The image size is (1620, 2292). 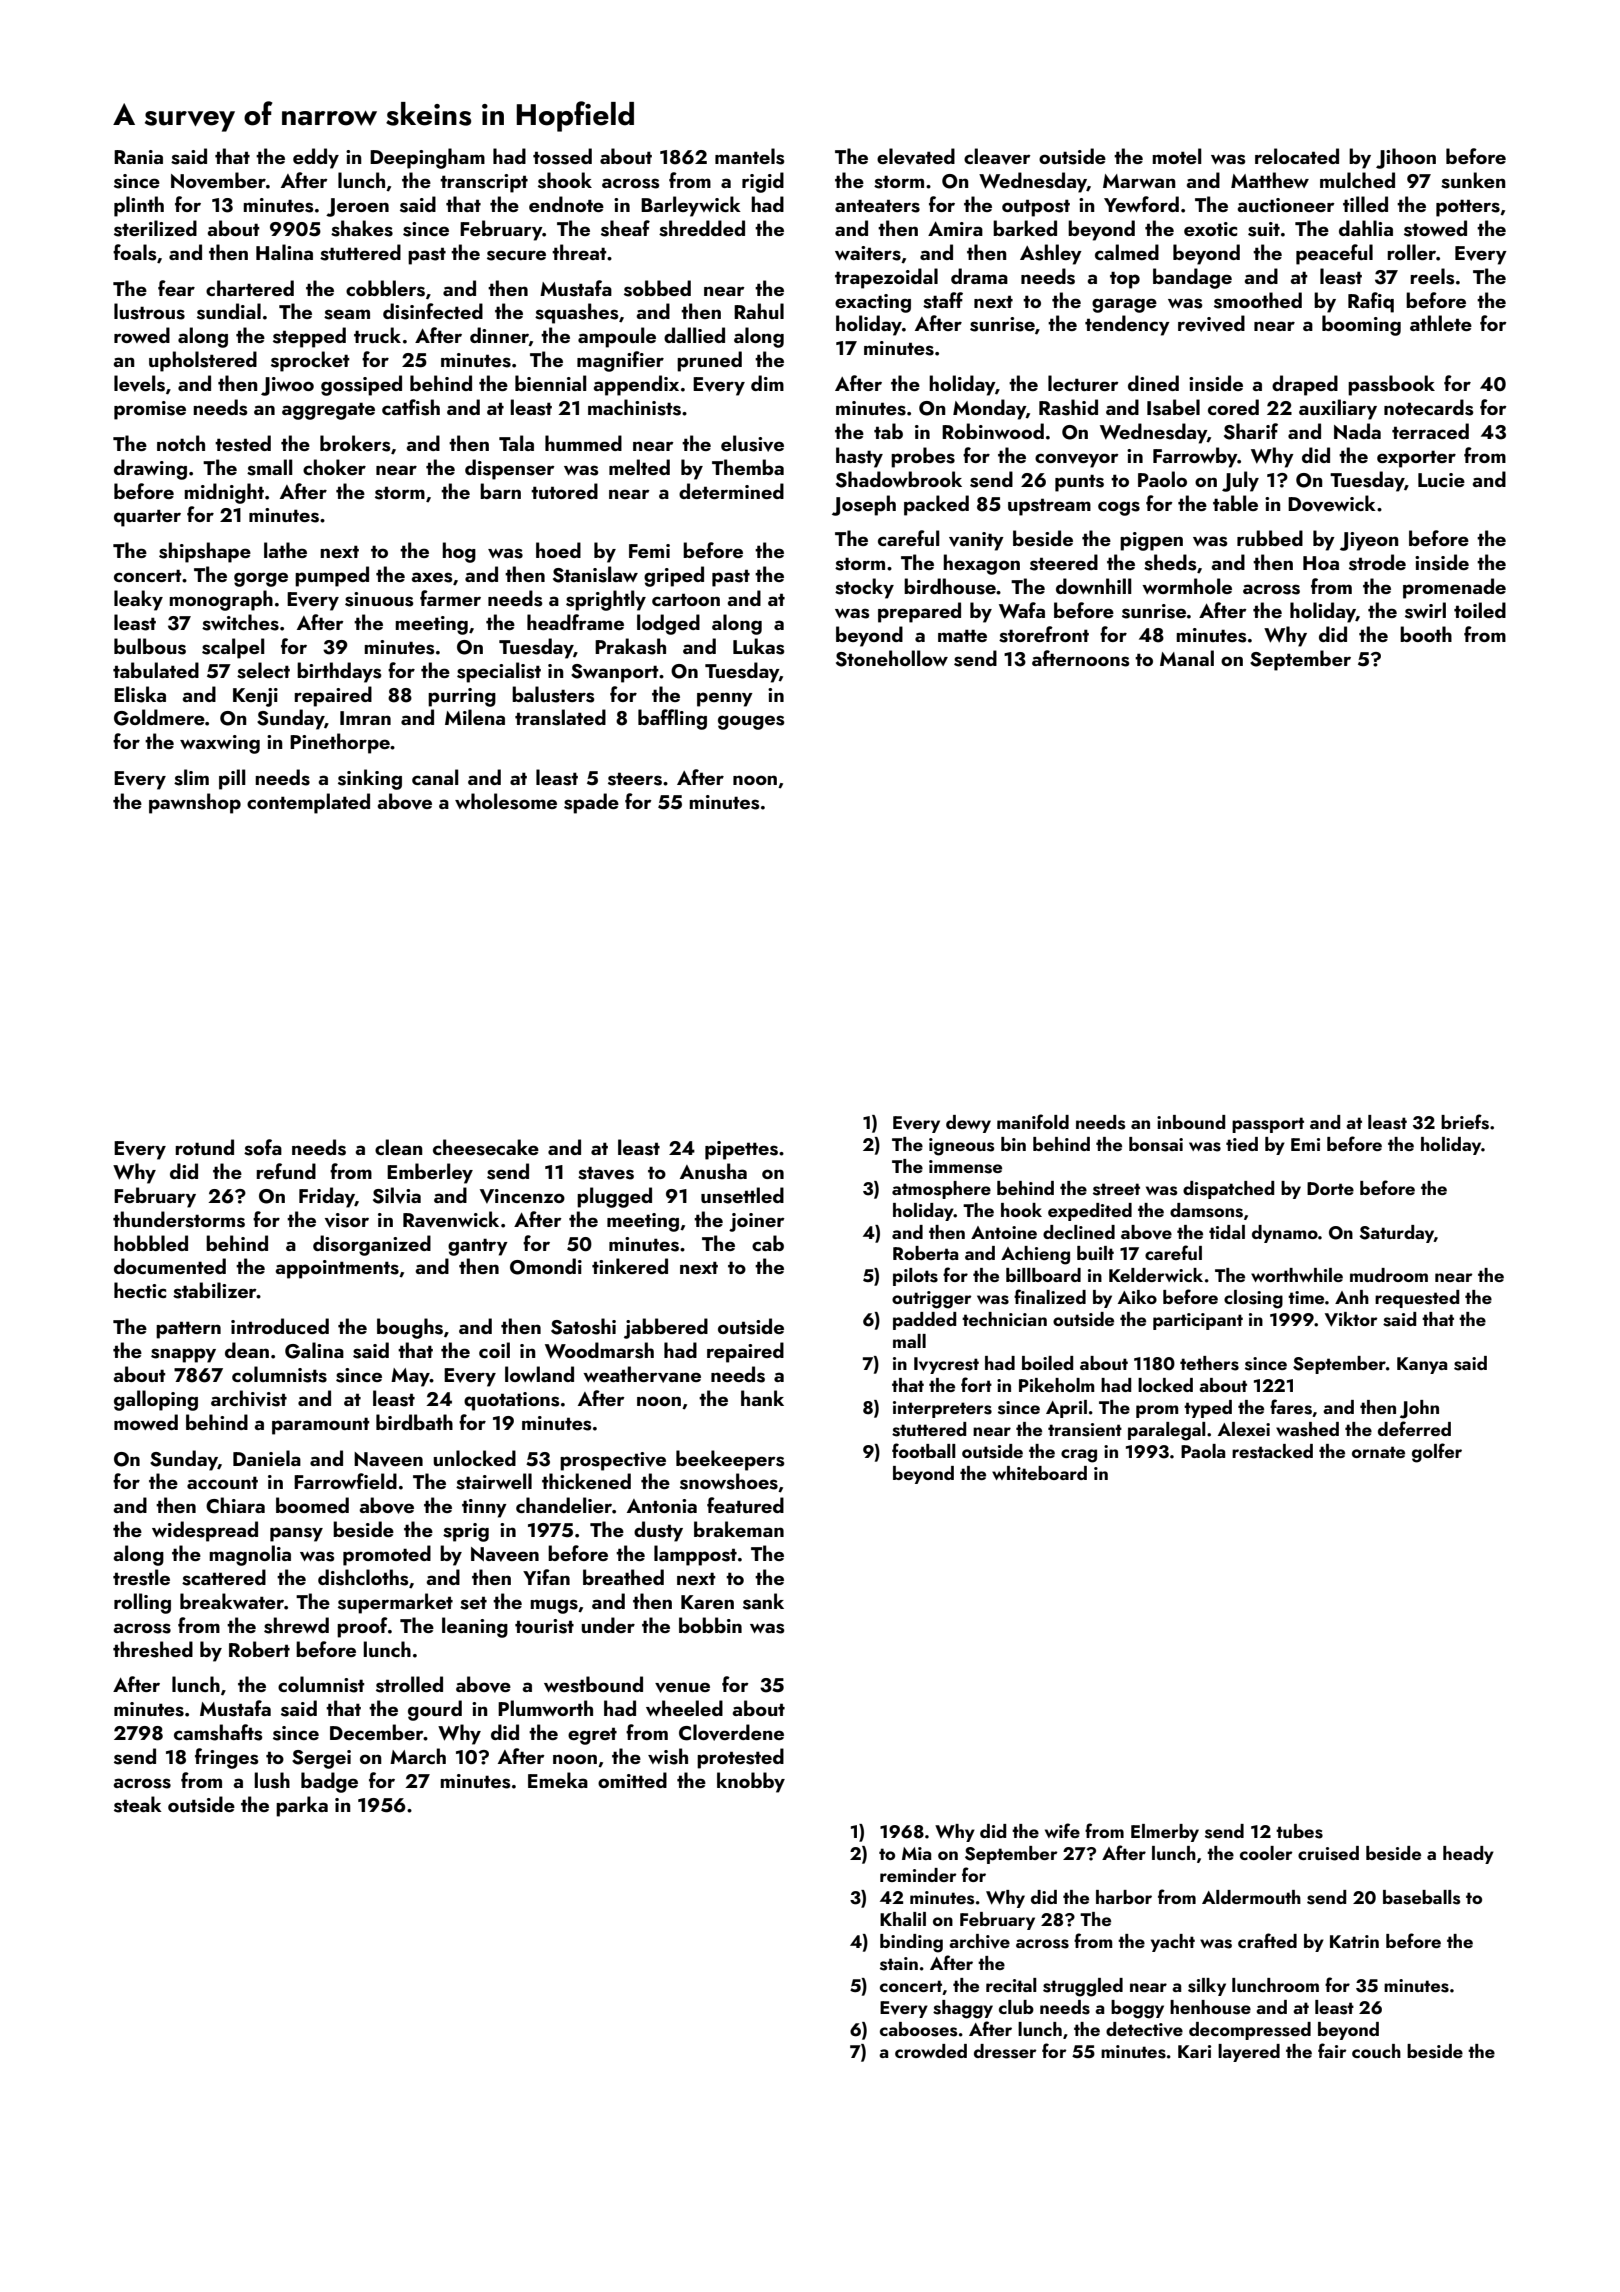 I want to click on atmosphere, so click(x=941, y=1190).
